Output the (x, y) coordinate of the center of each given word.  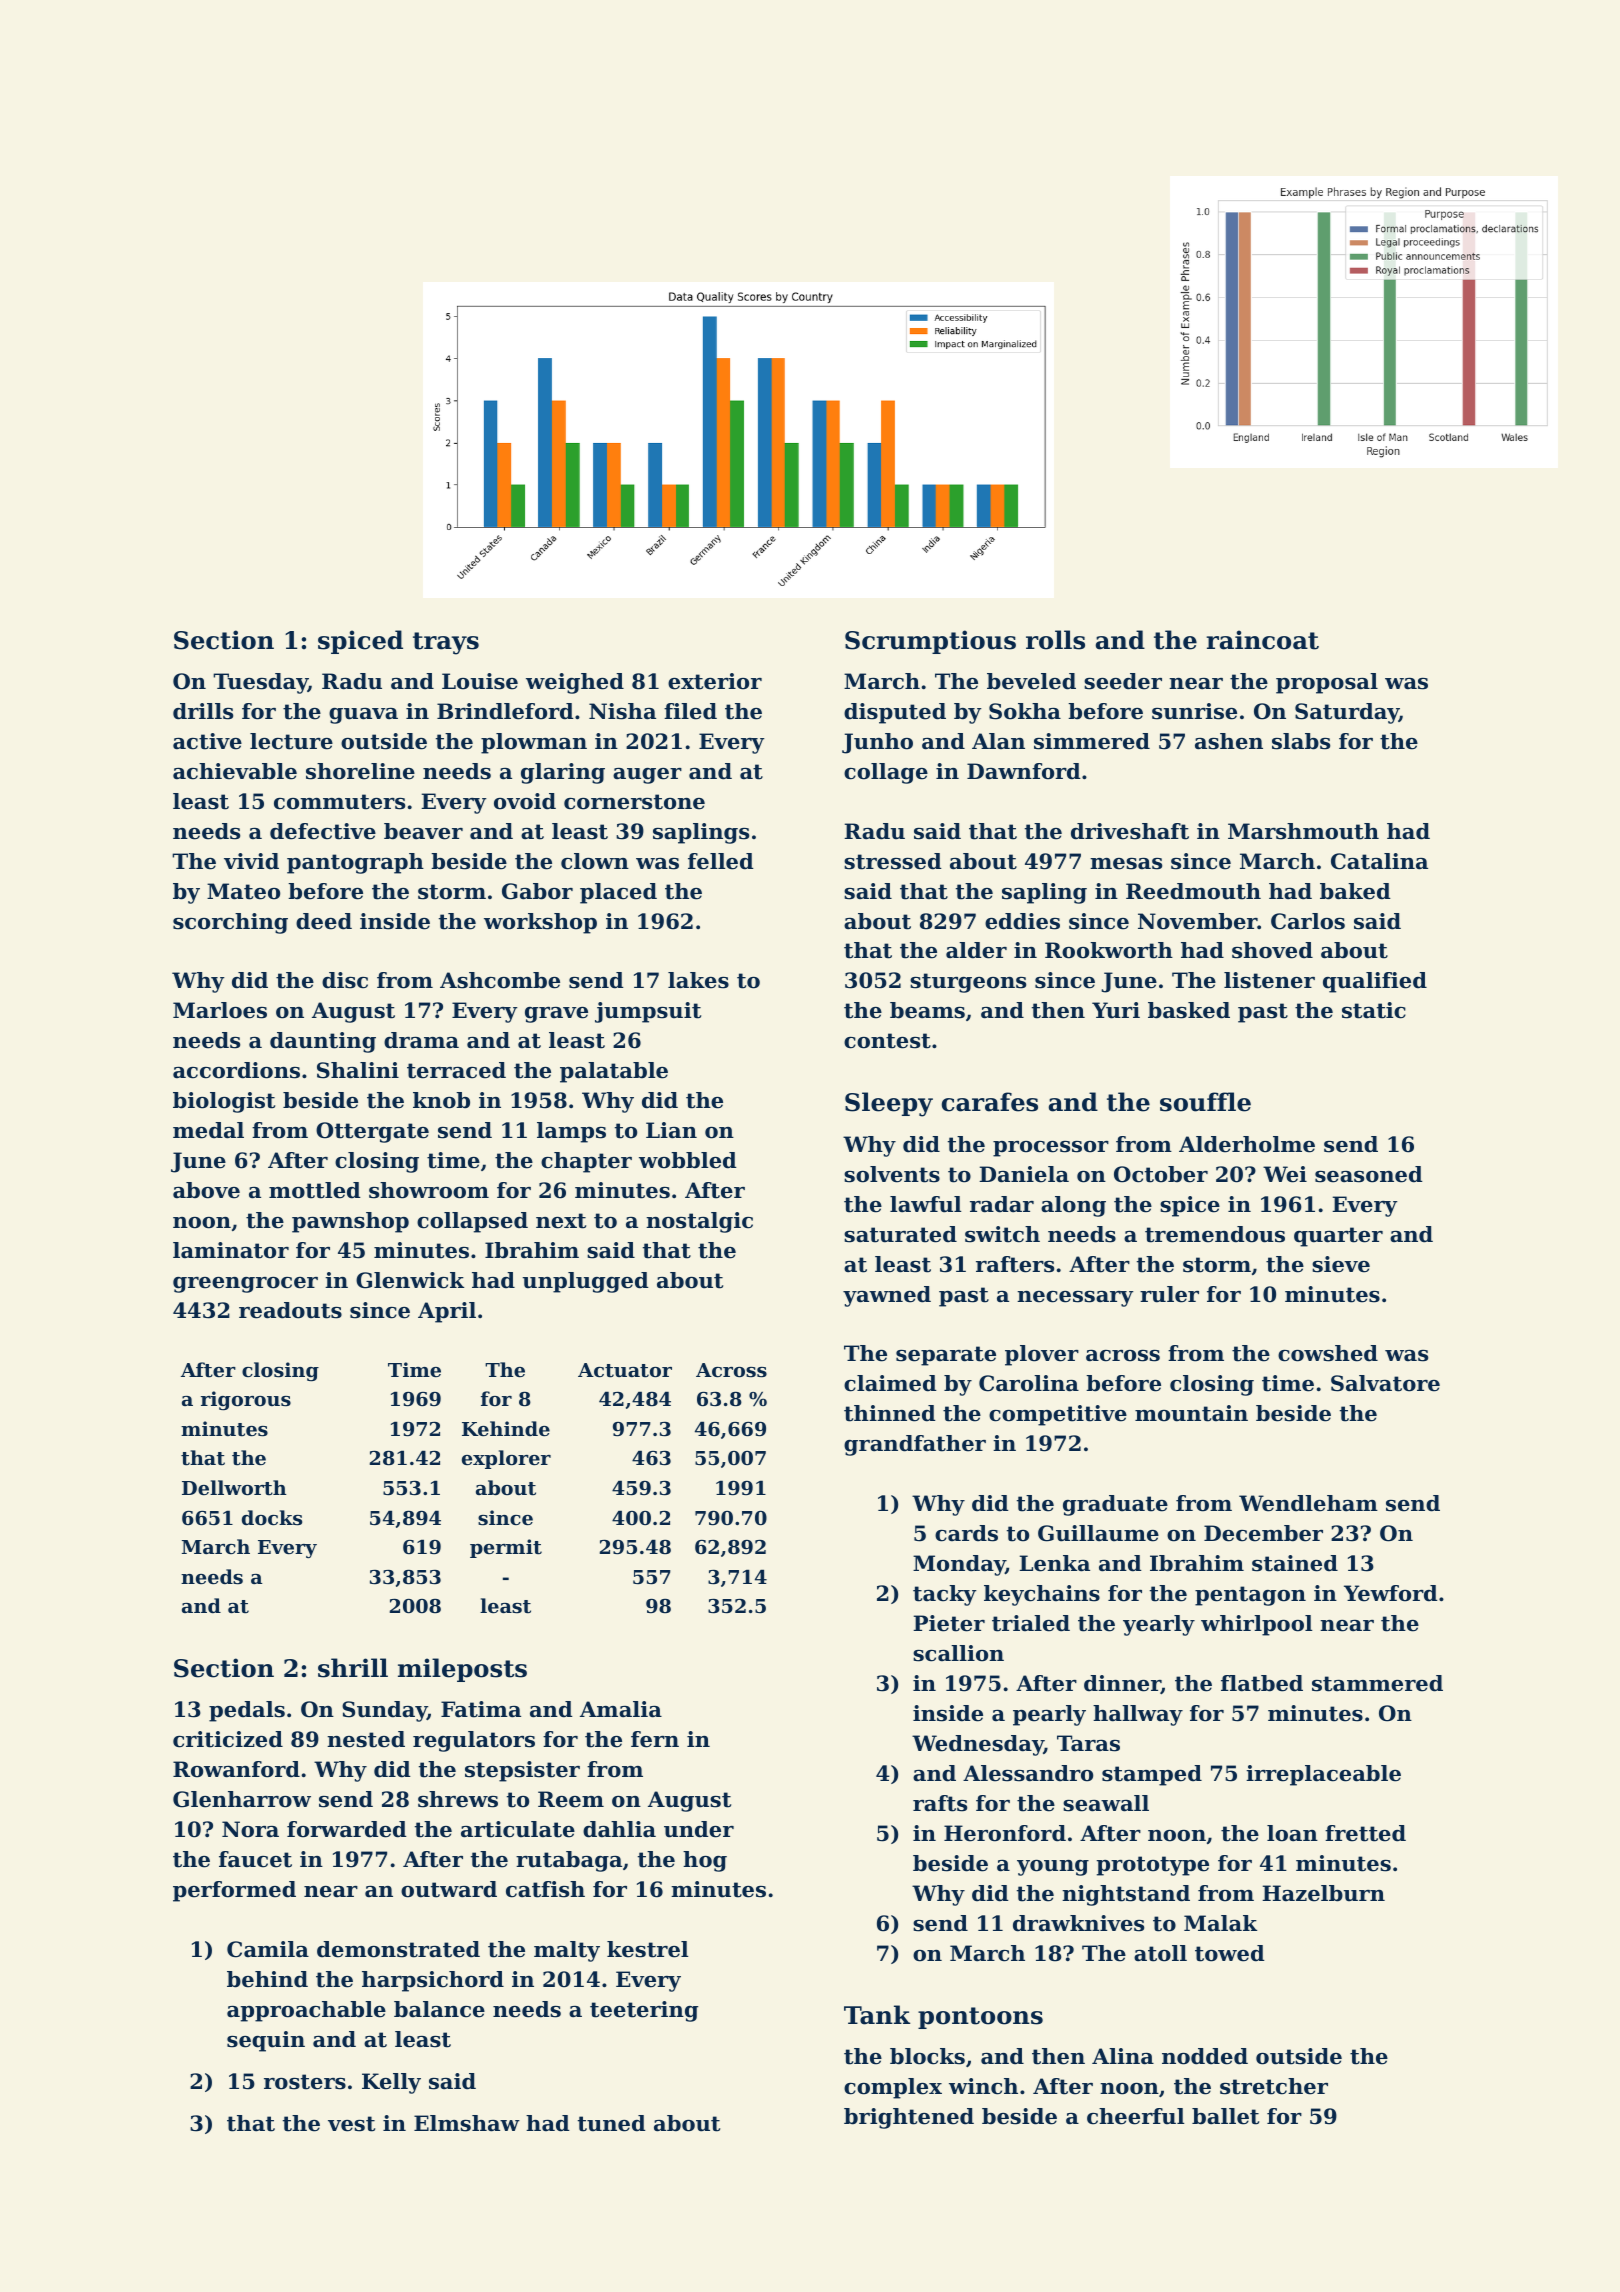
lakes (698, 980)
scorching (230, 923)
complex (893, 2088)
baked (1355, 891)
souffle (1205, 1102)
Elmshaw (467, 2123)
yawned (887, 1296)
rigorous (246, 1401)
